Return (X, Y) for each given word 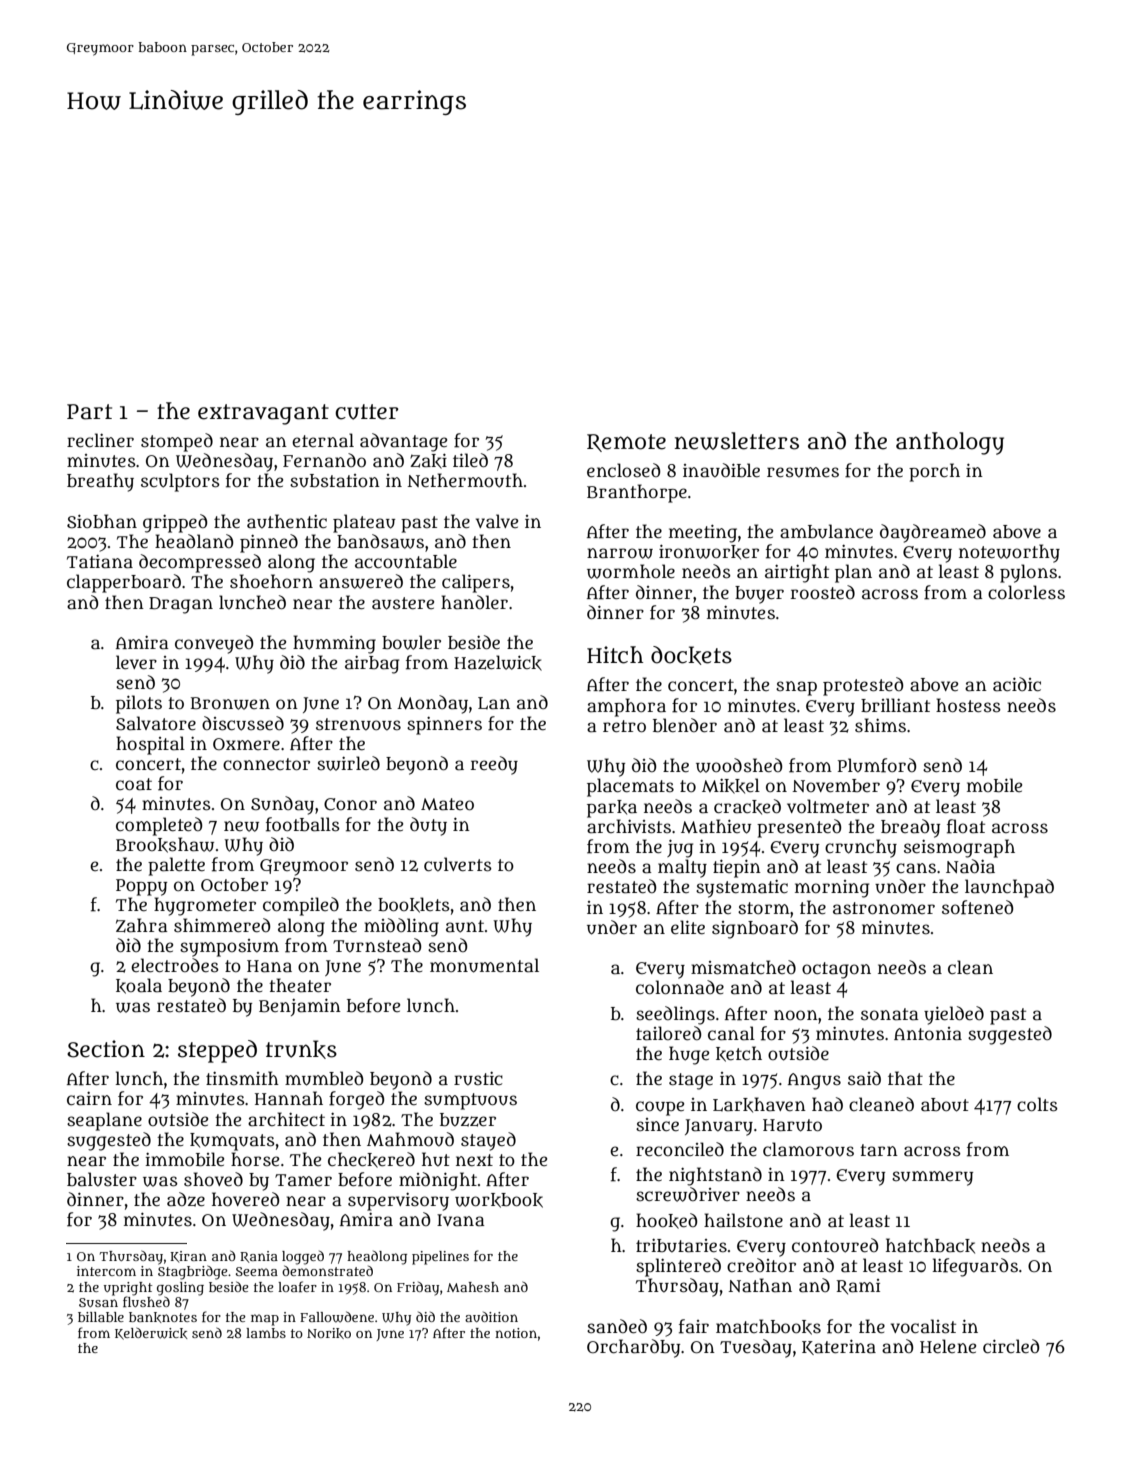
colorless (1026, 592)
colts (1037, 1104)
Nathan (760, 1285)
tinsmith (242, 1078)
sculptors (180, 482)
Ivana (461, 1220)
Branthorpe (637, 493)
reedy (494, 765)
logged (303, 1258)
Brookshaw (165, 845)
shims (880, 725)
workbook (499, 1200)
